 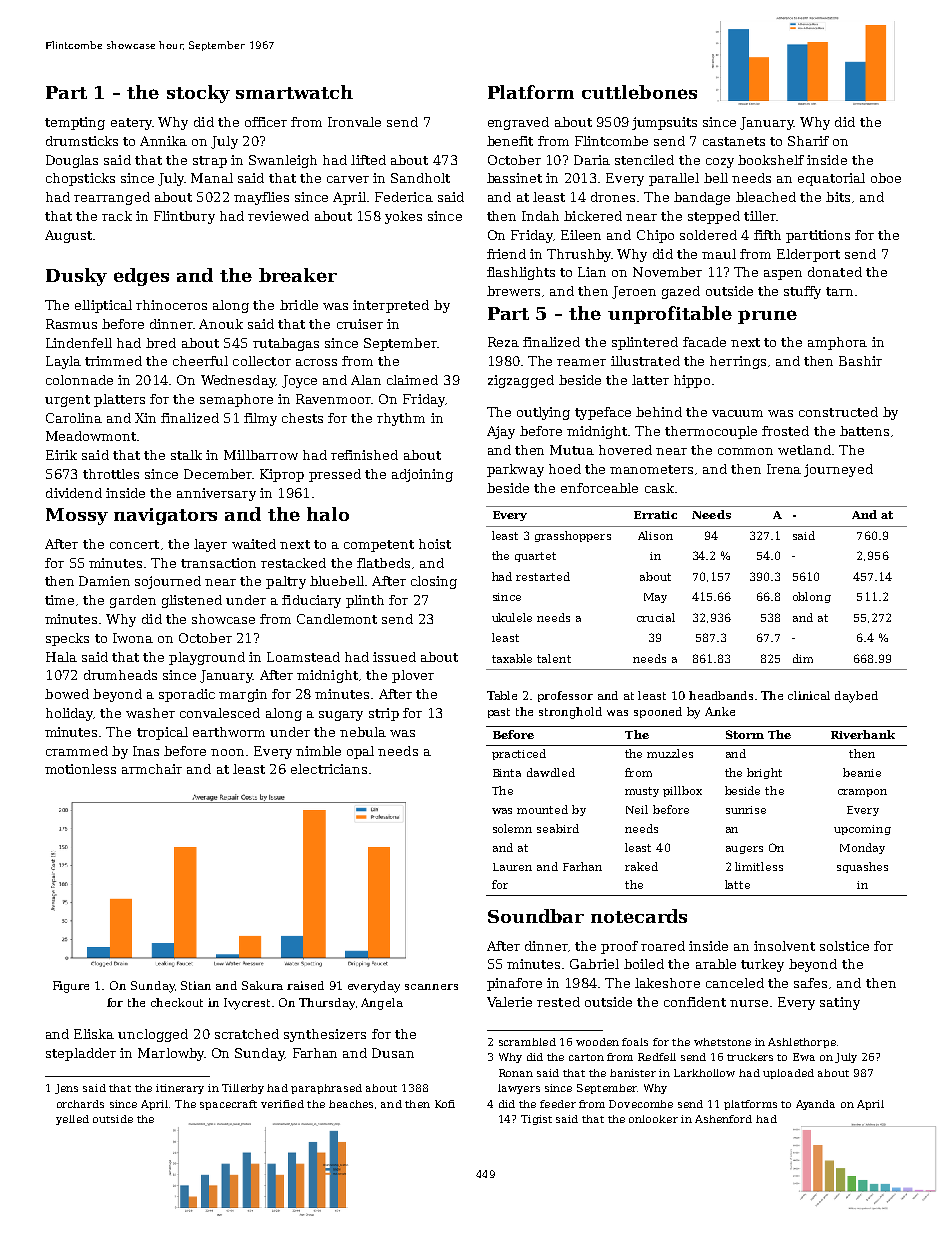 What do you see at coordinates (785, 431) in the document?
I see `frosted` at bounding box center [785, 431].
